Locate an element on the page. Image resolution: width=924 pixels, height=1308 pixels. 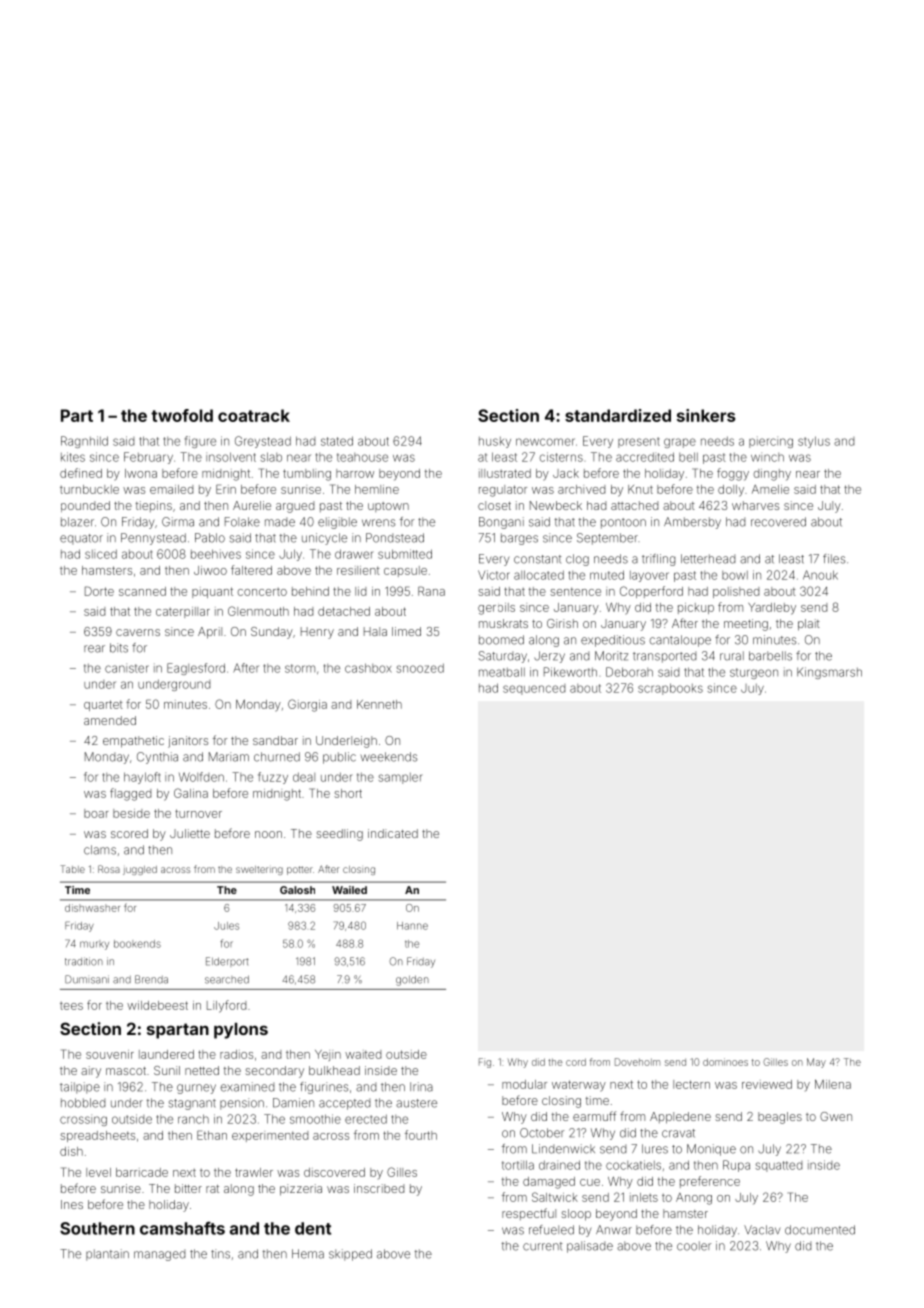
golden is located at coordinates (412, 980).
